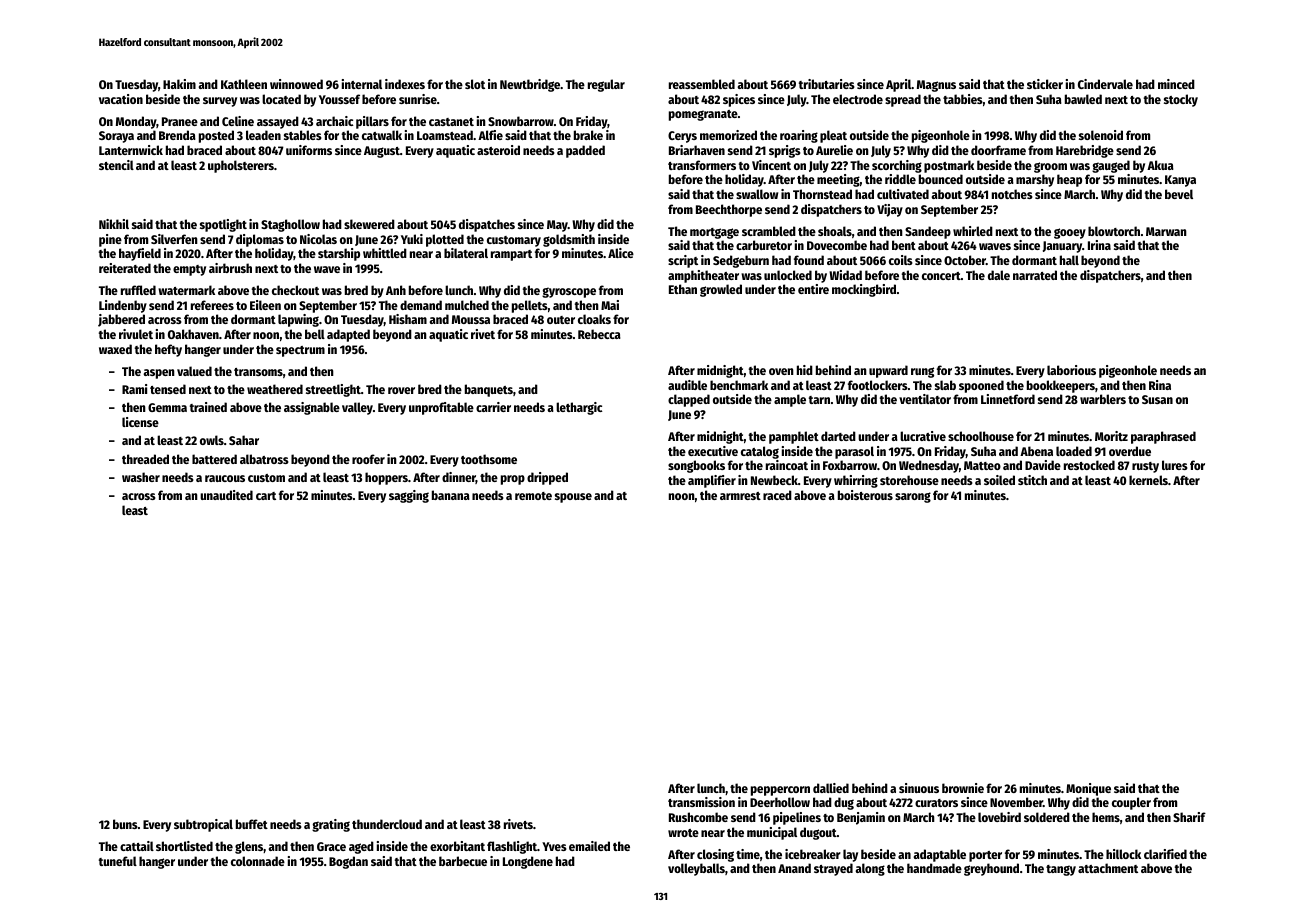  Describe the element at coordinates (362, 84) in the page. I see `internal` at that location.
